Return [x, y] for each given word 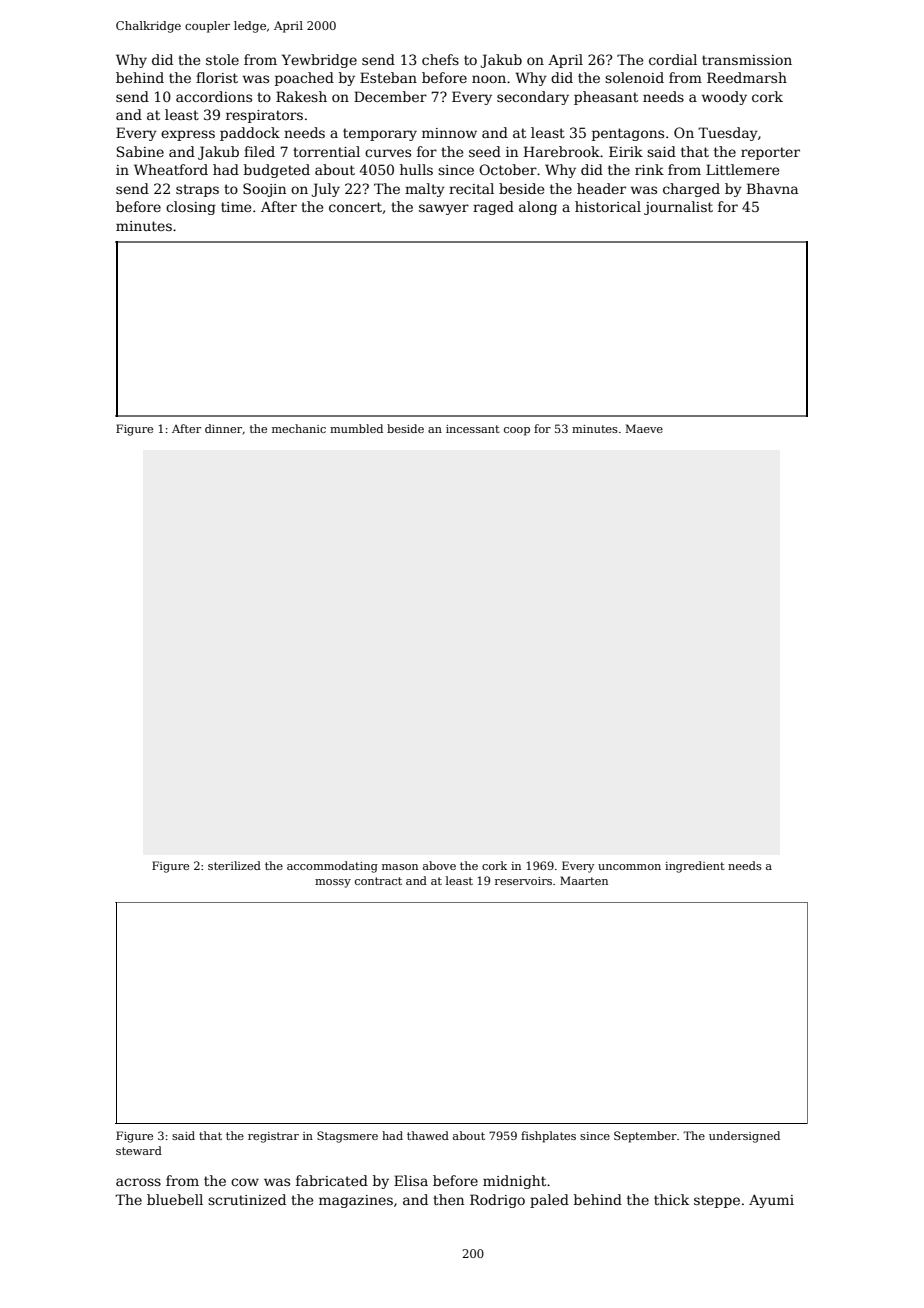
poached [304, 79]
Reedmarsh [747, 77]
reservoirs [523, 881]
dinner [223, 428]
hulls [416, 169]
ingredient [695, 867]
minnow [449, 133]
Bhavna [772, 188]
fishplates [548, 1137]
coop [517, 431]
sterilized [234, 865]
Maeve [644, 428]
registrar [273, 1137]
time [236, 207]
